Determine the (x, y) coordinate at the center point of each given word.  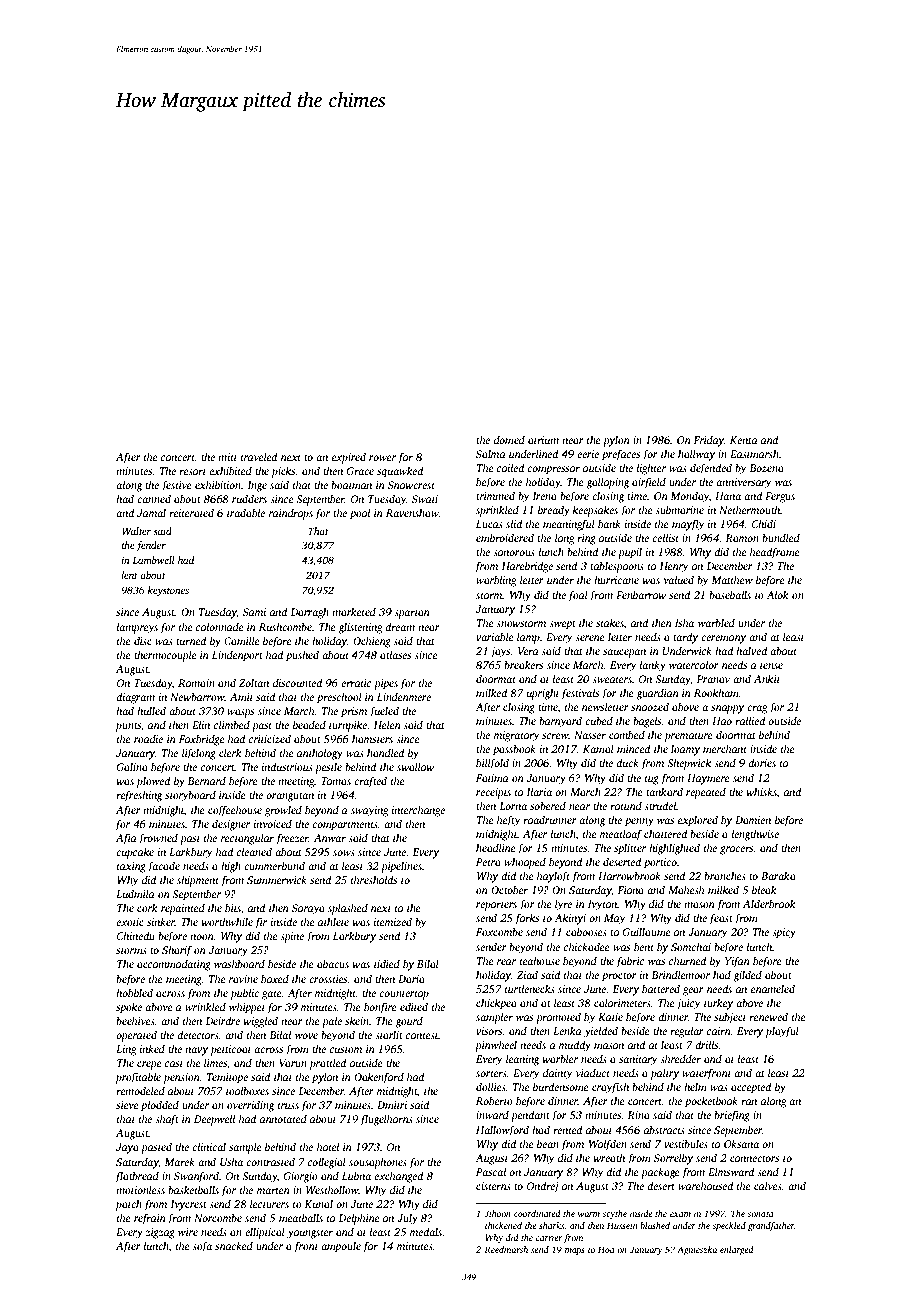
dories (762, 762)
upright (543, 694)
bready (554, 511)
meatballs (301, 1217)
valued (678, 579)
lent (129, 575)
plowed (153, 782)
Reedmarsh (506, 1249)
